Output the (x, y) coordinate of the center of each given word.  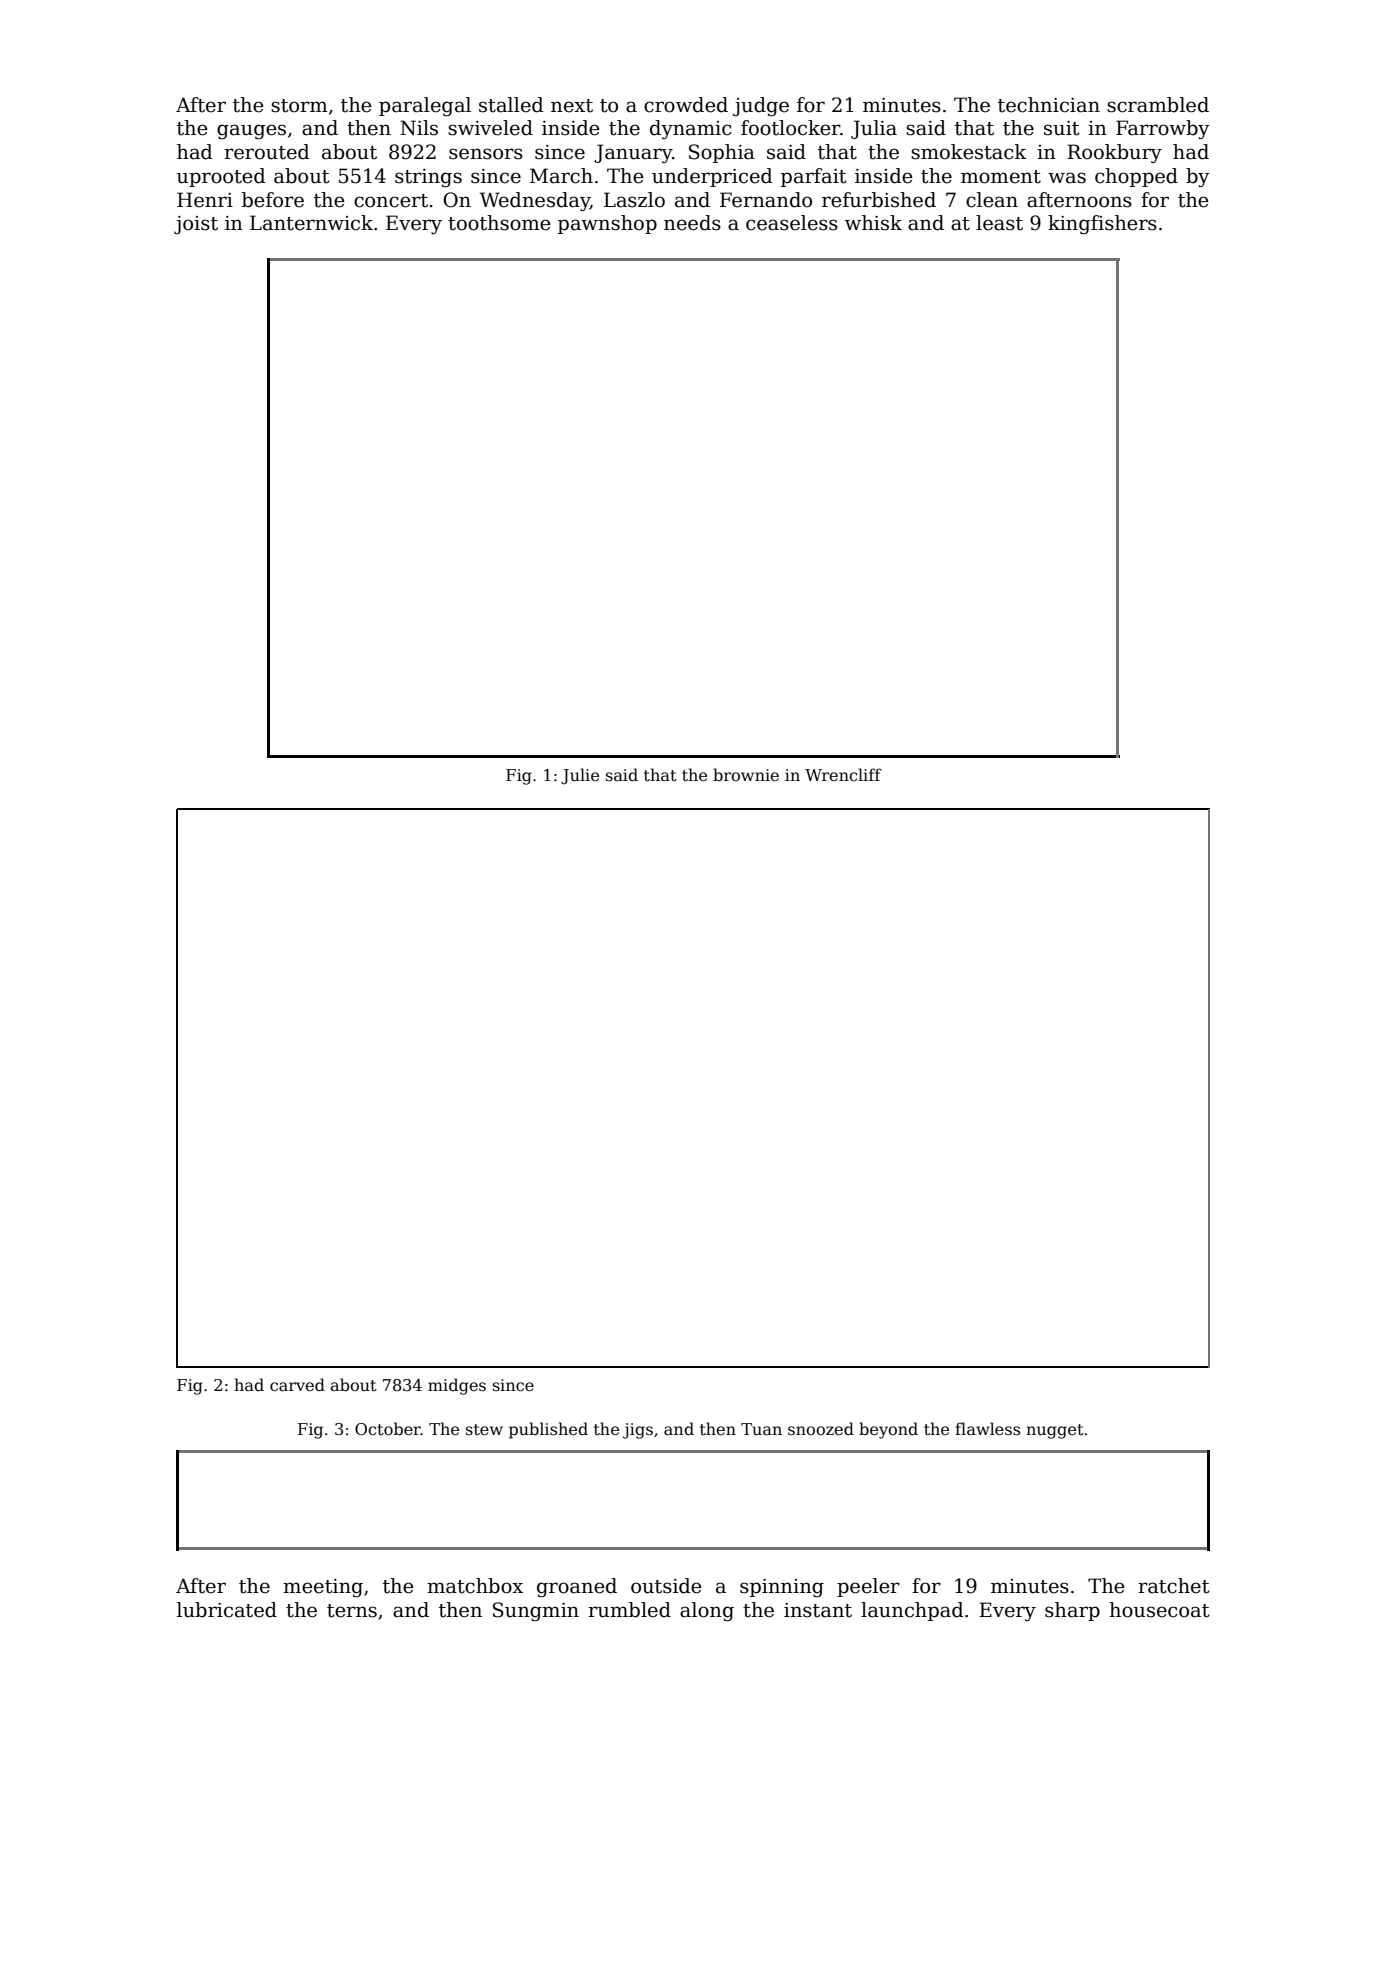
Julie (580, 776)
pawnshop (607, 224)
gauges (251, 132)
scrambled (1158, 105)
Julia (874, 129)
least (999, 223)
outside (666, 1586)
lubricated (227, 1610)
